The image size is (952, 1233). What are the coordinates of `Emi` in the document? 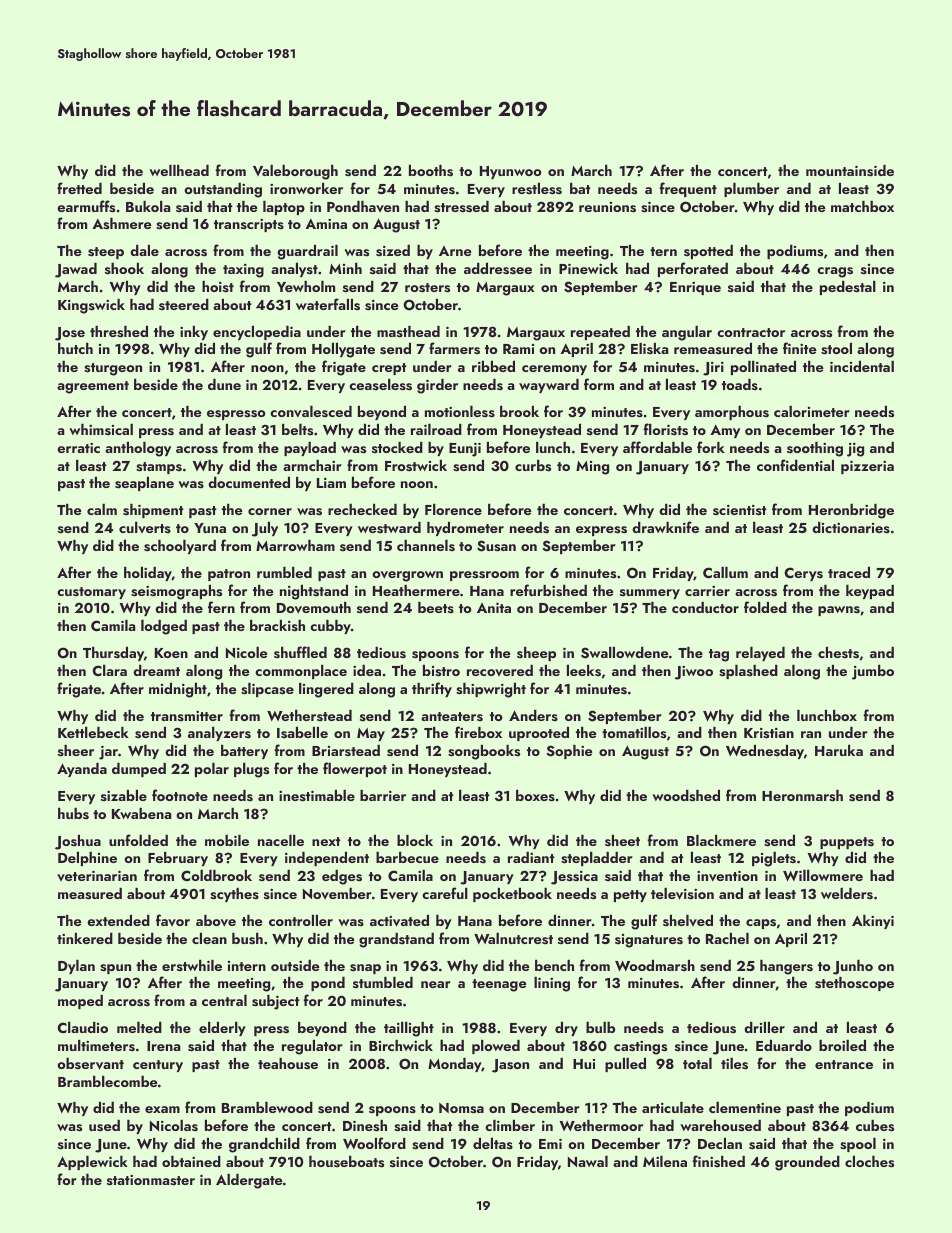 It's located at (550, 1144).
